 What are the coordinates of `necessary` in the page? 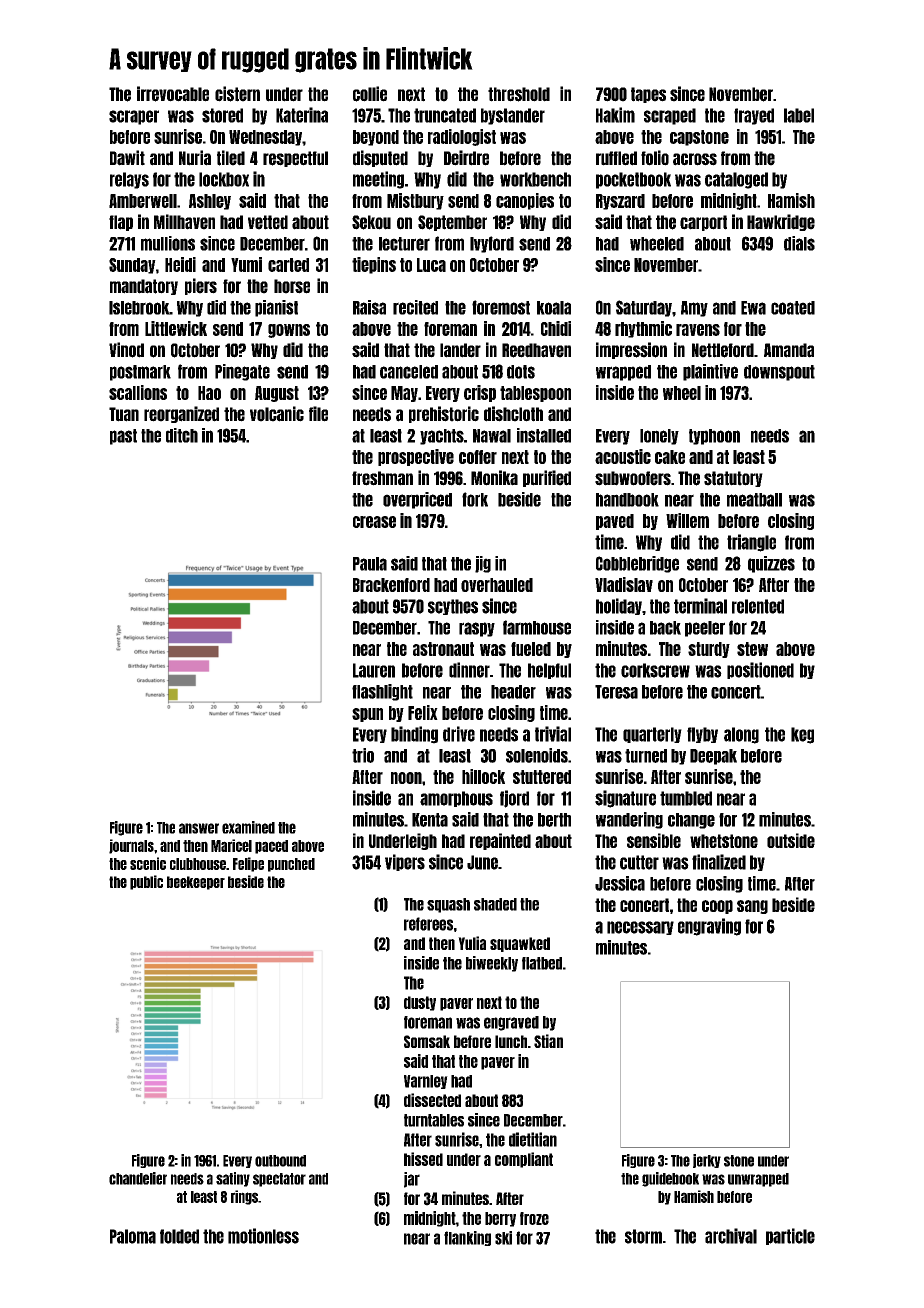 It's located at (640, 928).
